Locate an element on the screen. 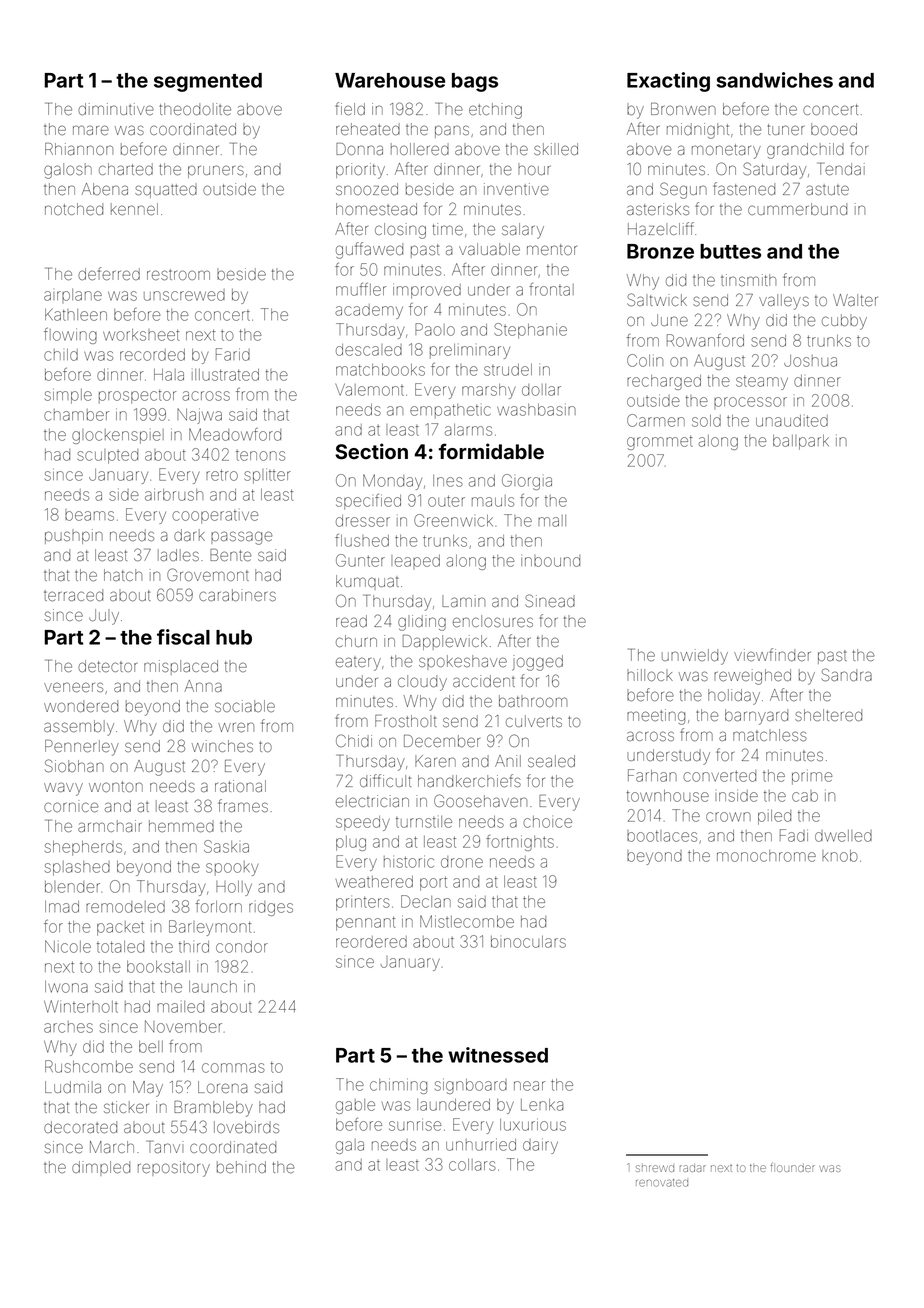 The height and width of the screenshot is (1308, 924). assembly is located at coordinates (79, 728).
